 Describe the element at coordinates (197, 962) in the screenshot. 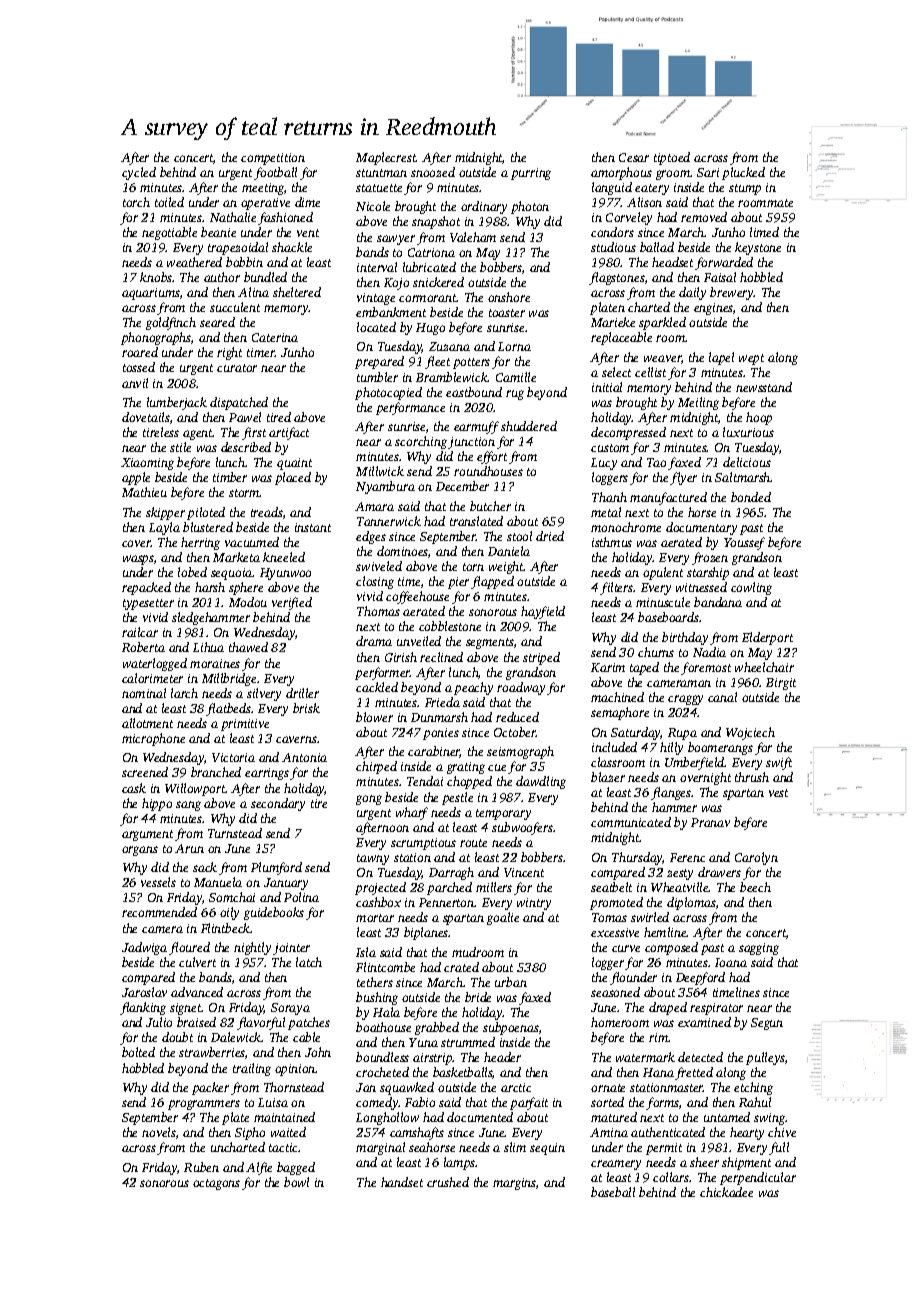

I see `culvert` at that location.
